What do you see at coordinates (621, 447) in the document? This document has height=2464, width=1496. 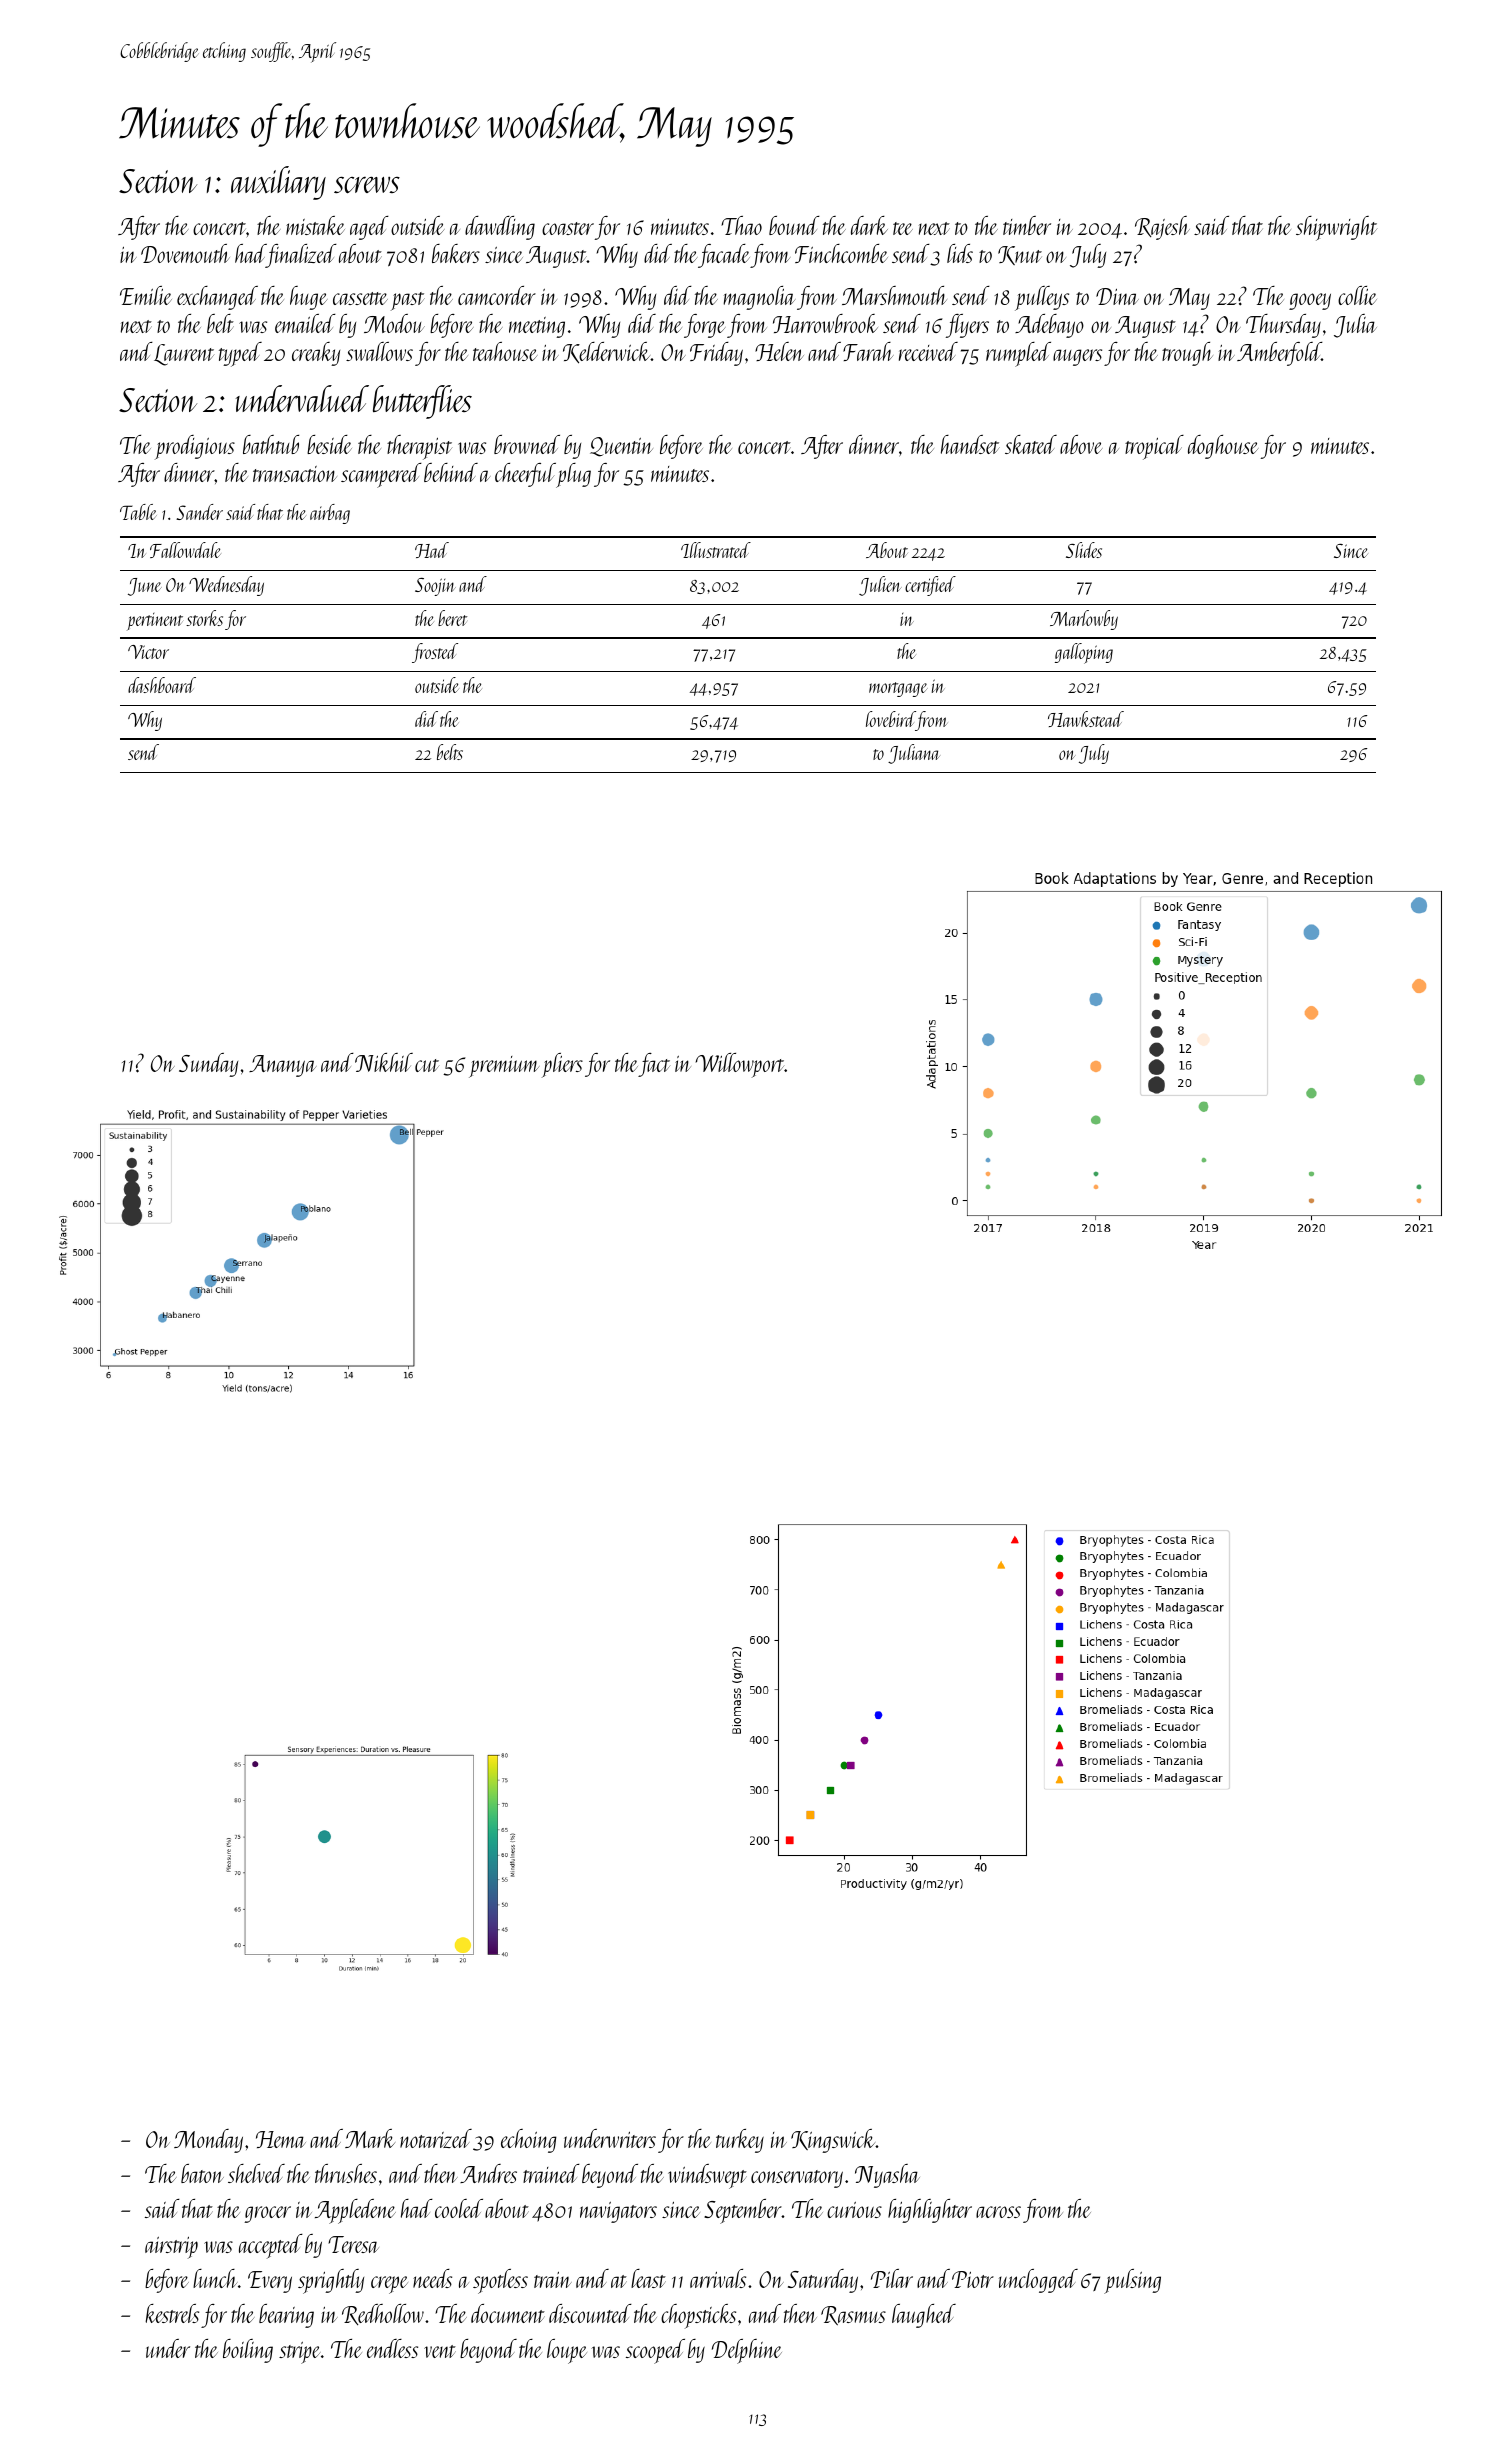 I see `Quentin` at bounding box center [621, 447].
